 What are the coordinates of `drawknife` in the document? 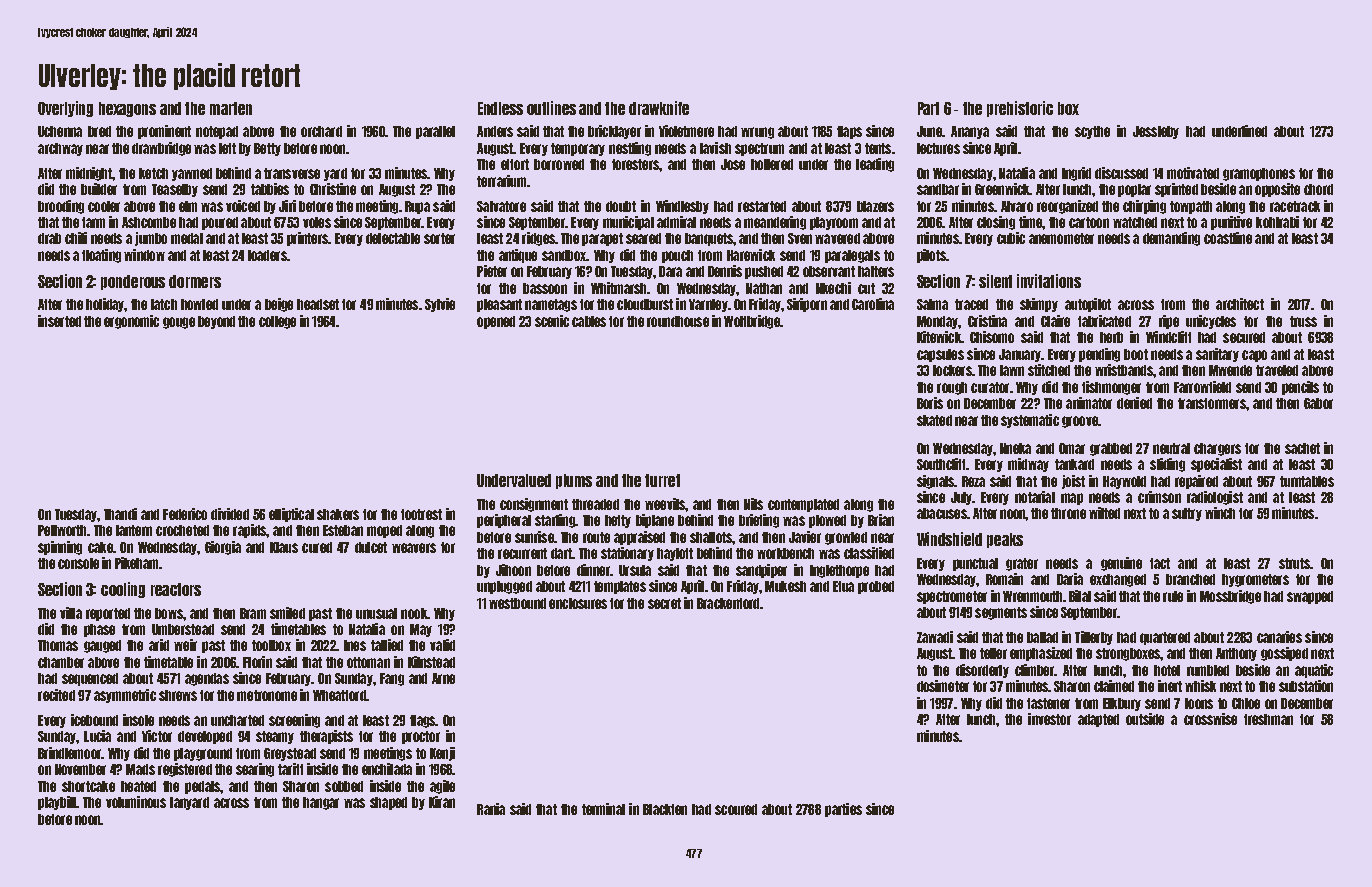 It's located at (659, 108).
